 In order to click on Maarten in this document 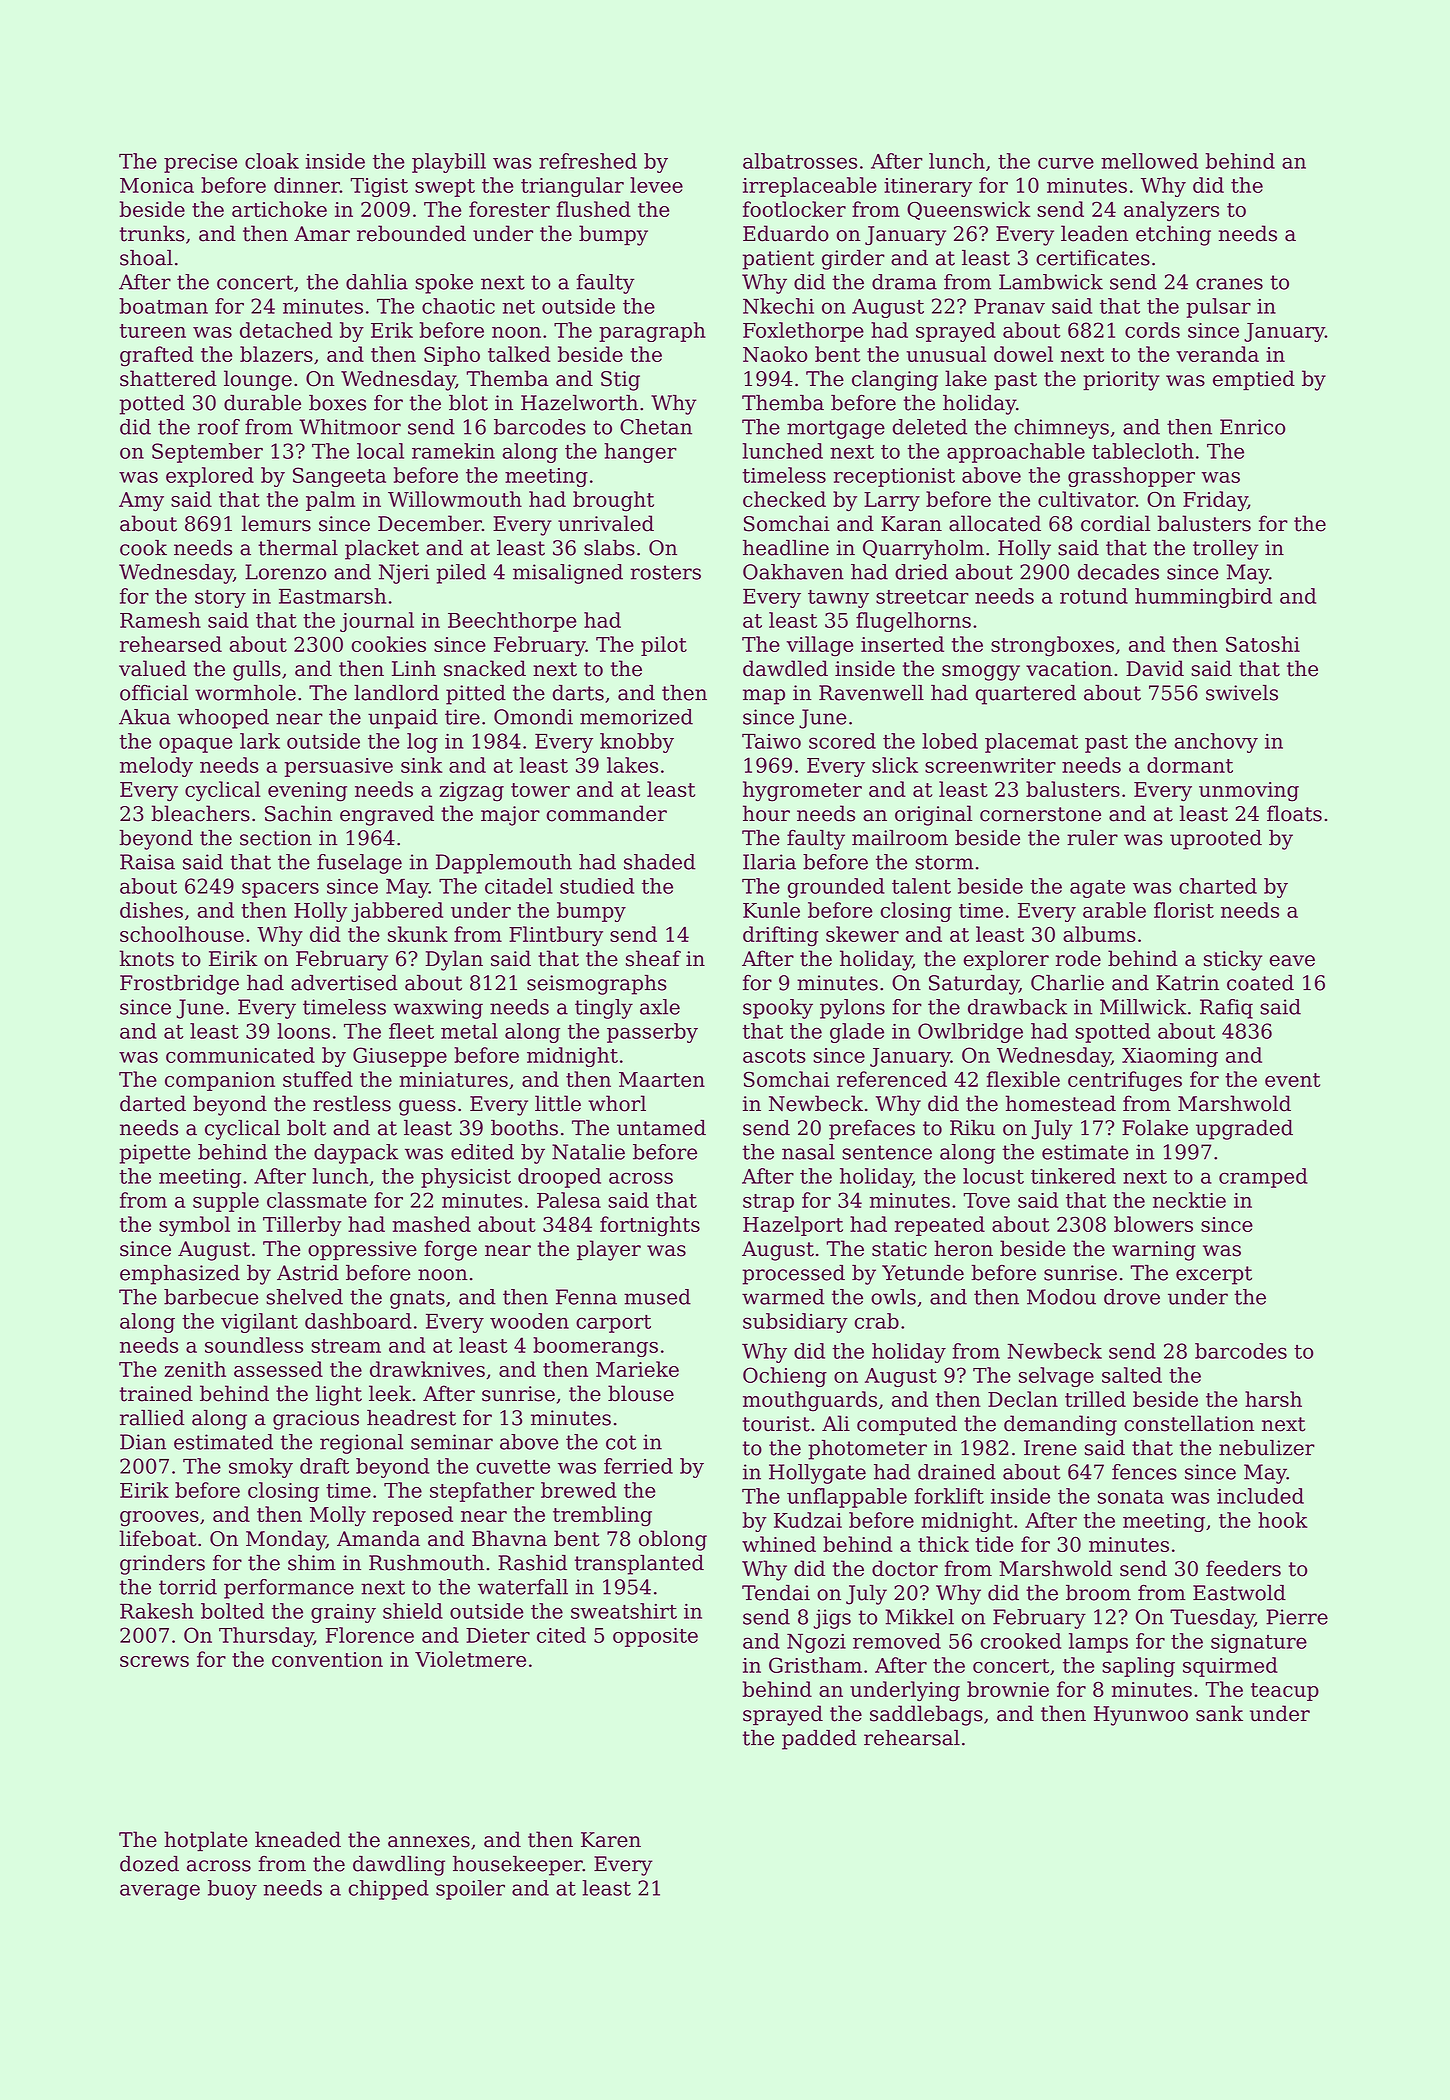, I will do `click(662, 1079)`.
